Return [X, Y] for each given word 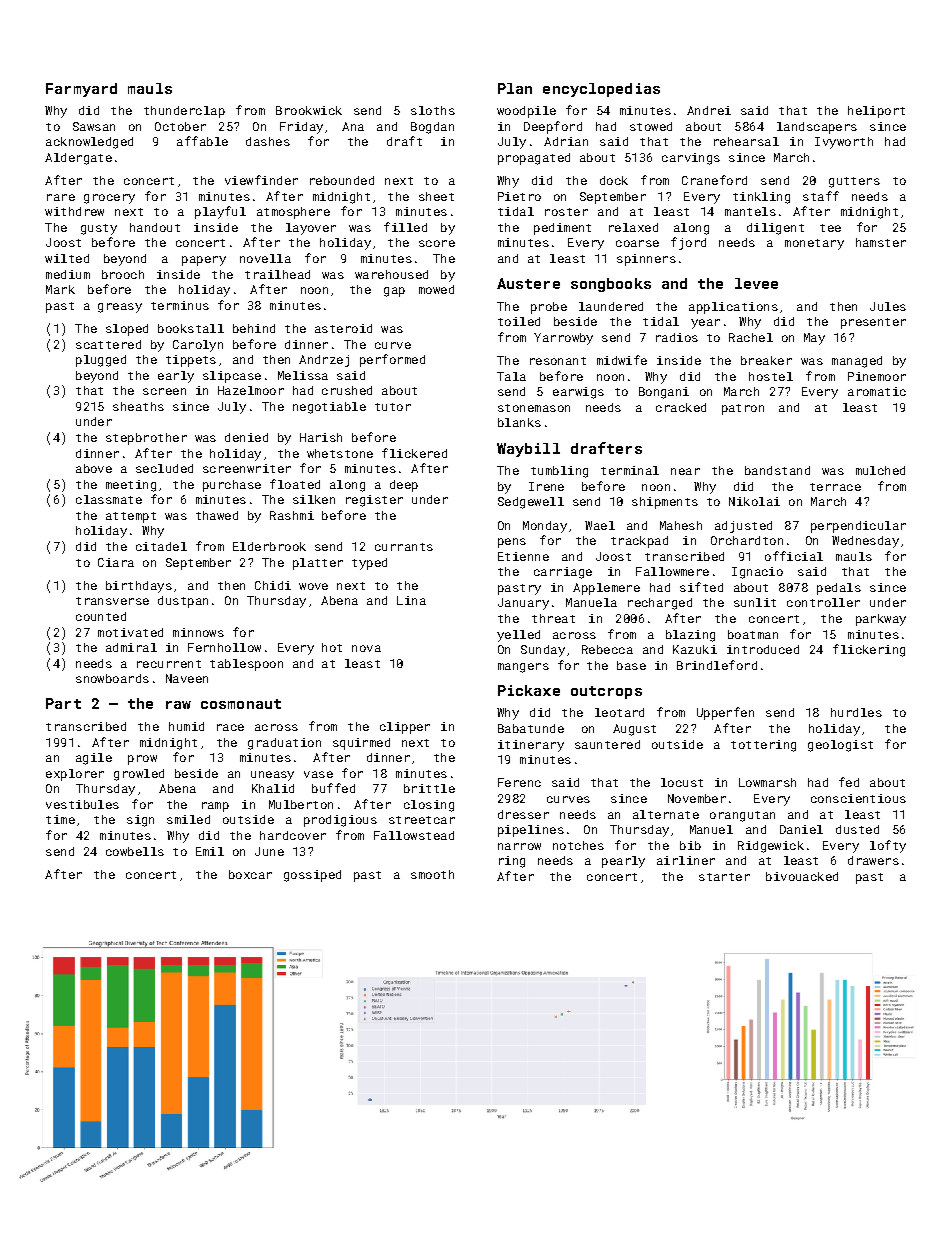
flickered [414, 453]
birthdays [139, 587]
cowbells [135, 851]
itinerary [531, 746]
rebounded [342, 180]
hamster [881, 242]
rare [61, 197]
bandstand [777, 470]
